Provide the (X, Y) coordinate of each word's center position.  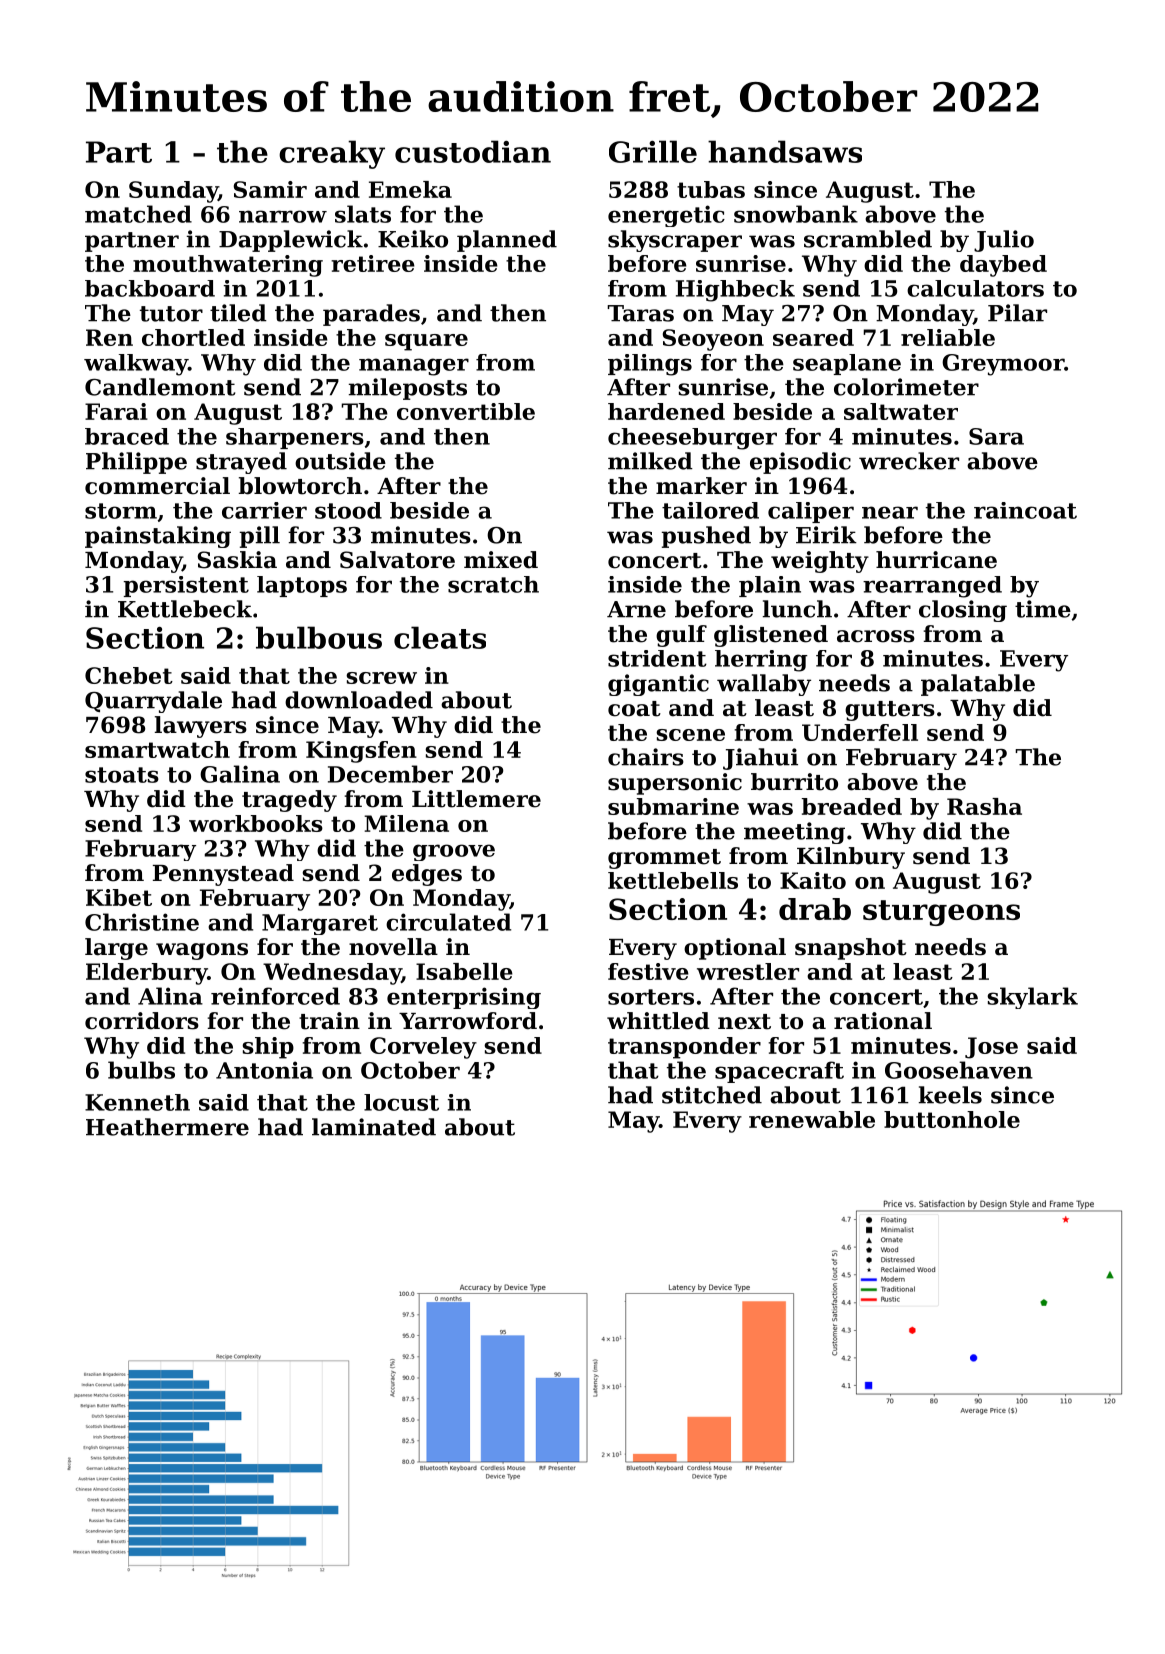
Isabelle (464, 971)
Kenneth (137, 1102)
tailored (710, 510)
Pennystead (223, 875)
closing (963, 611)
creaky (332, 154)
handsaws (785, 151)
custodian (473, 151)
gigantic (658, 685)
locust (401, 1102)
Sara (996, 436)
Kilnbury (851, 858)
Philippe (136, 463)
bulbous (319, 637)
